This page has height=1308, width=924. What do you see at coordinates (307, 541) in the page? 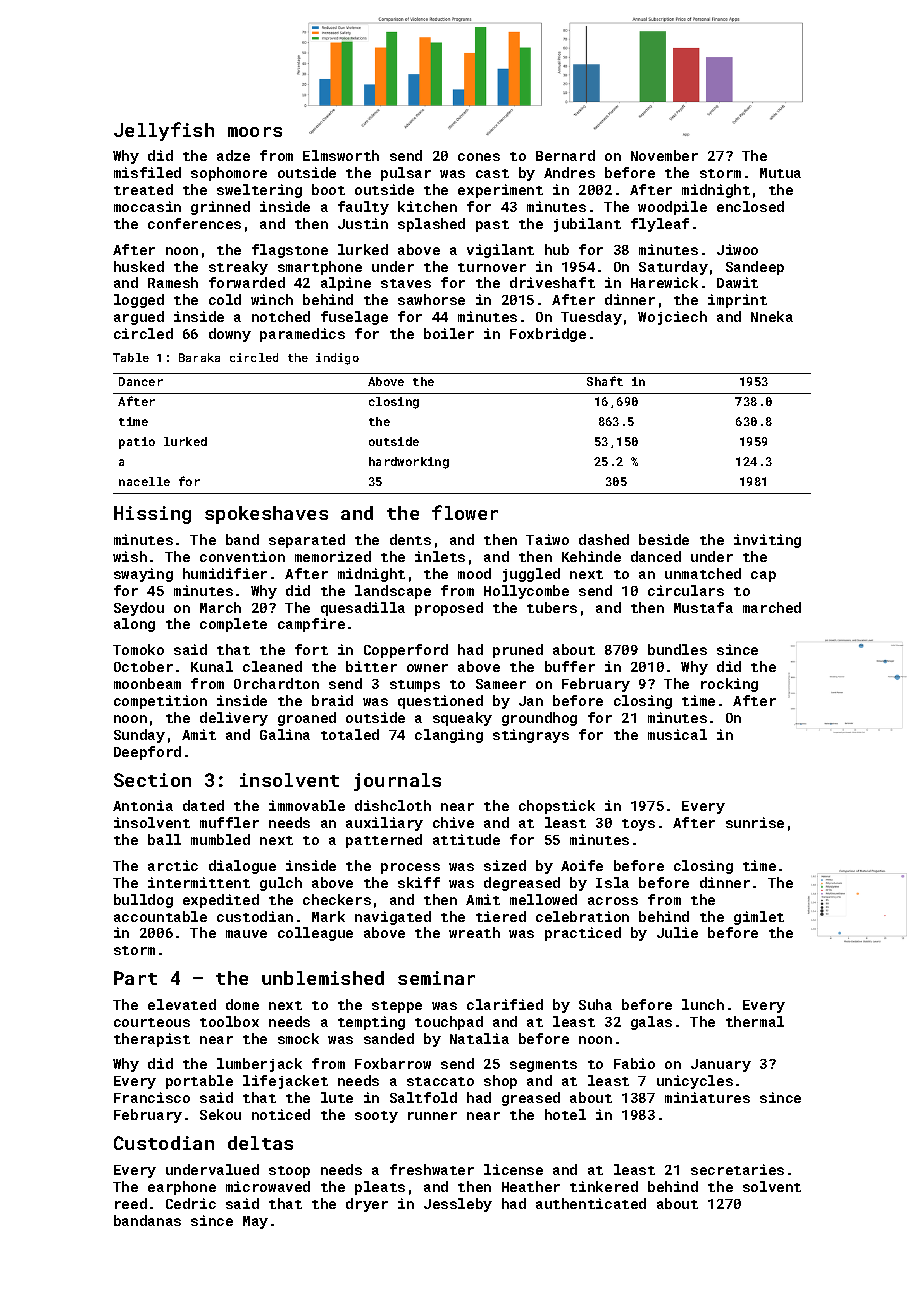
I see `separated` at bounding box center [307, 541].
